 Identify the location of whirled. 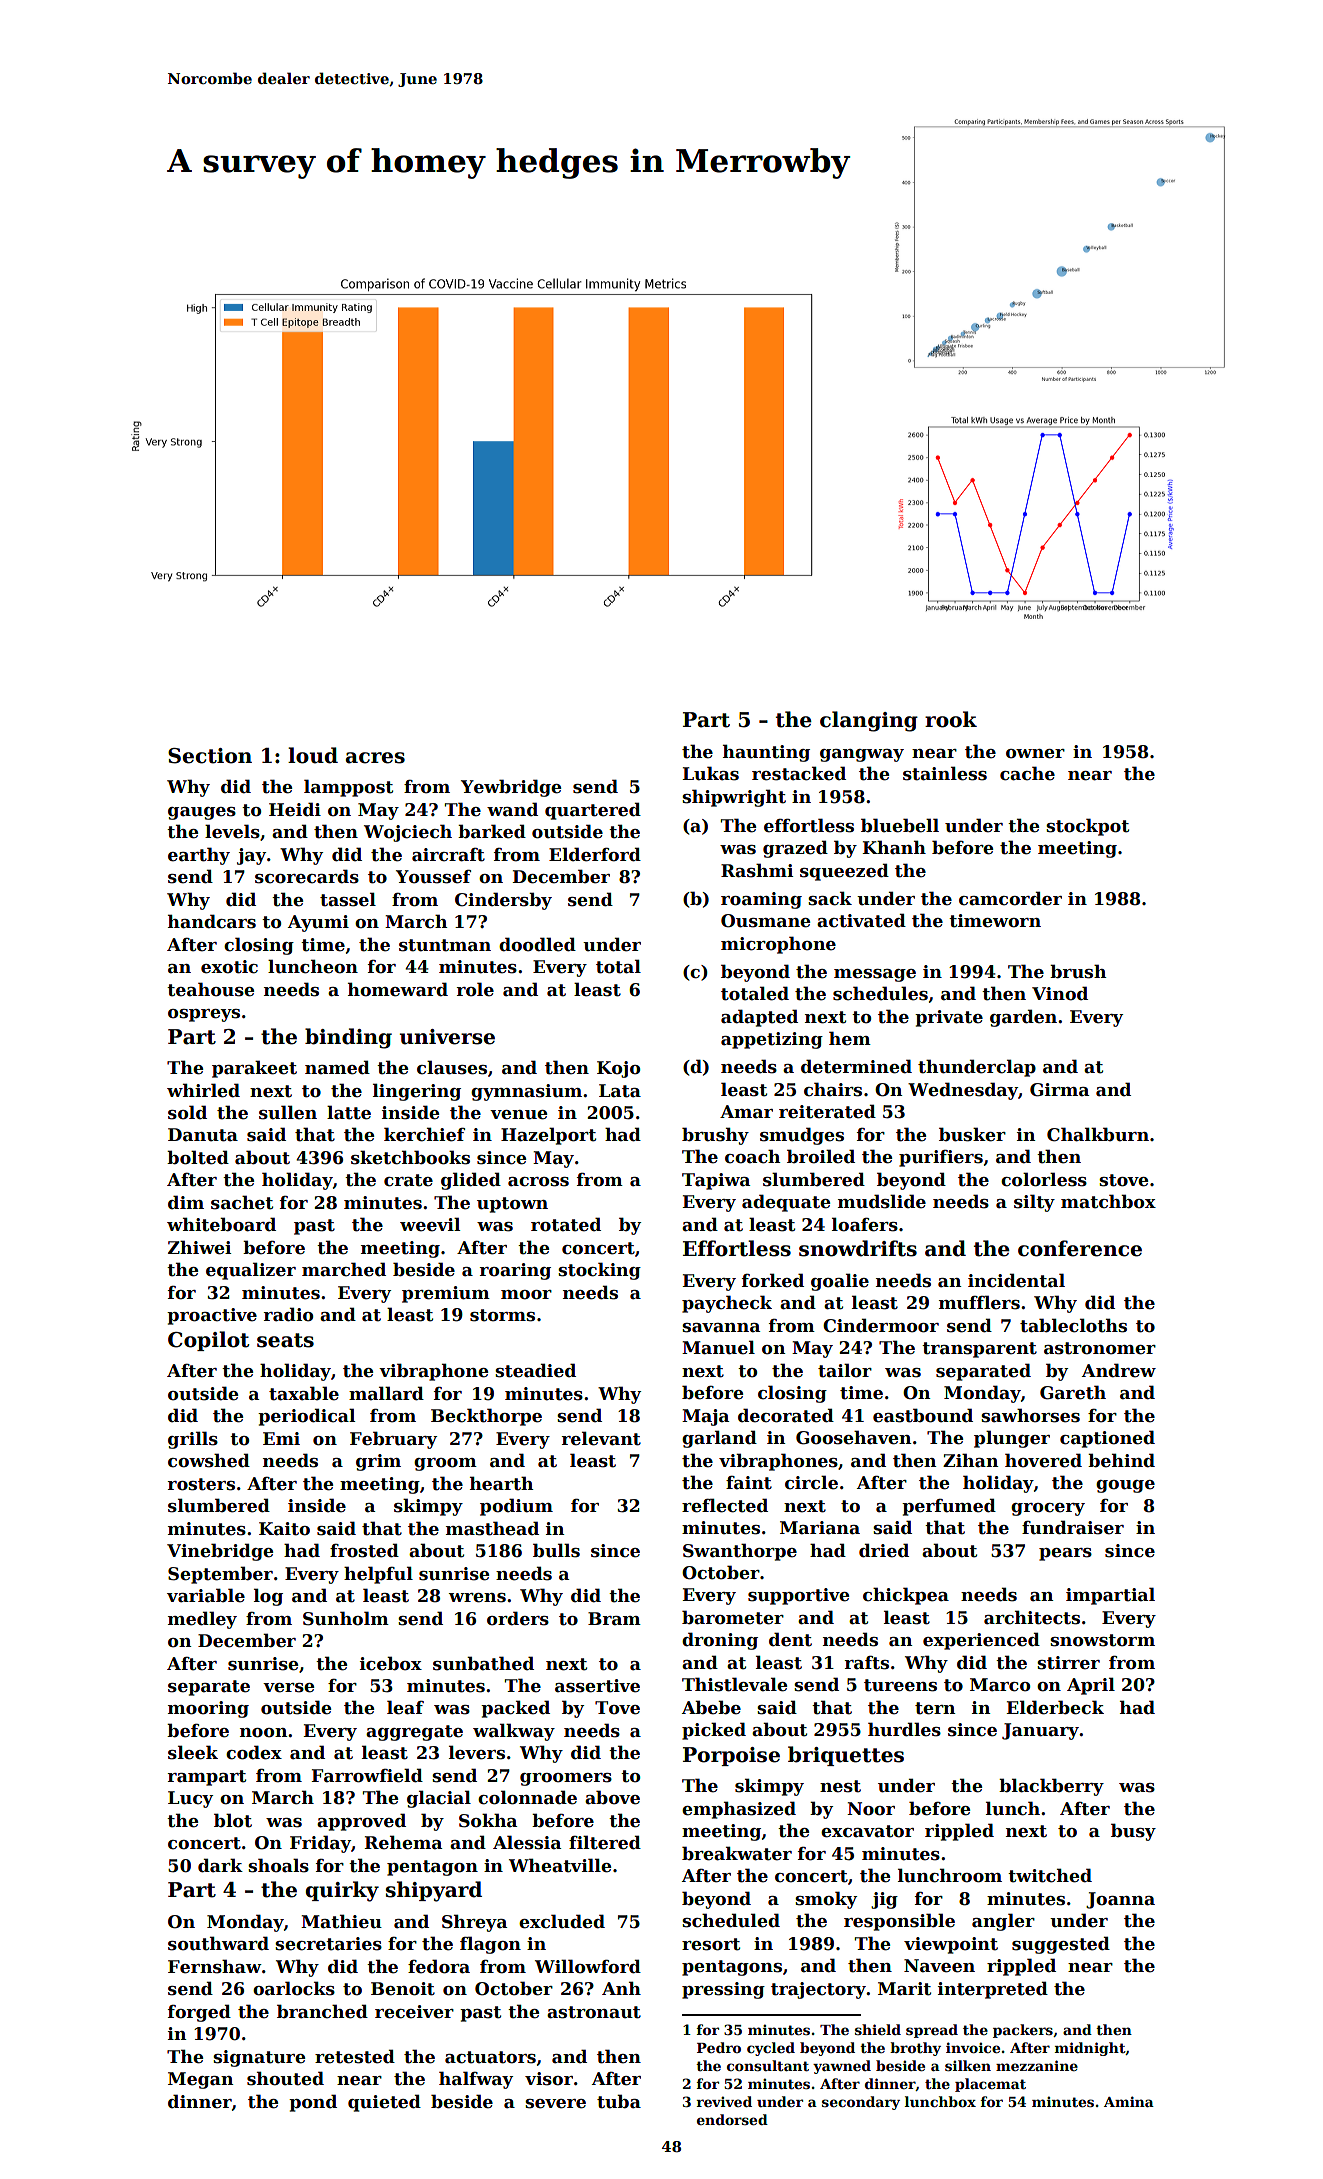
(203, 1090).
